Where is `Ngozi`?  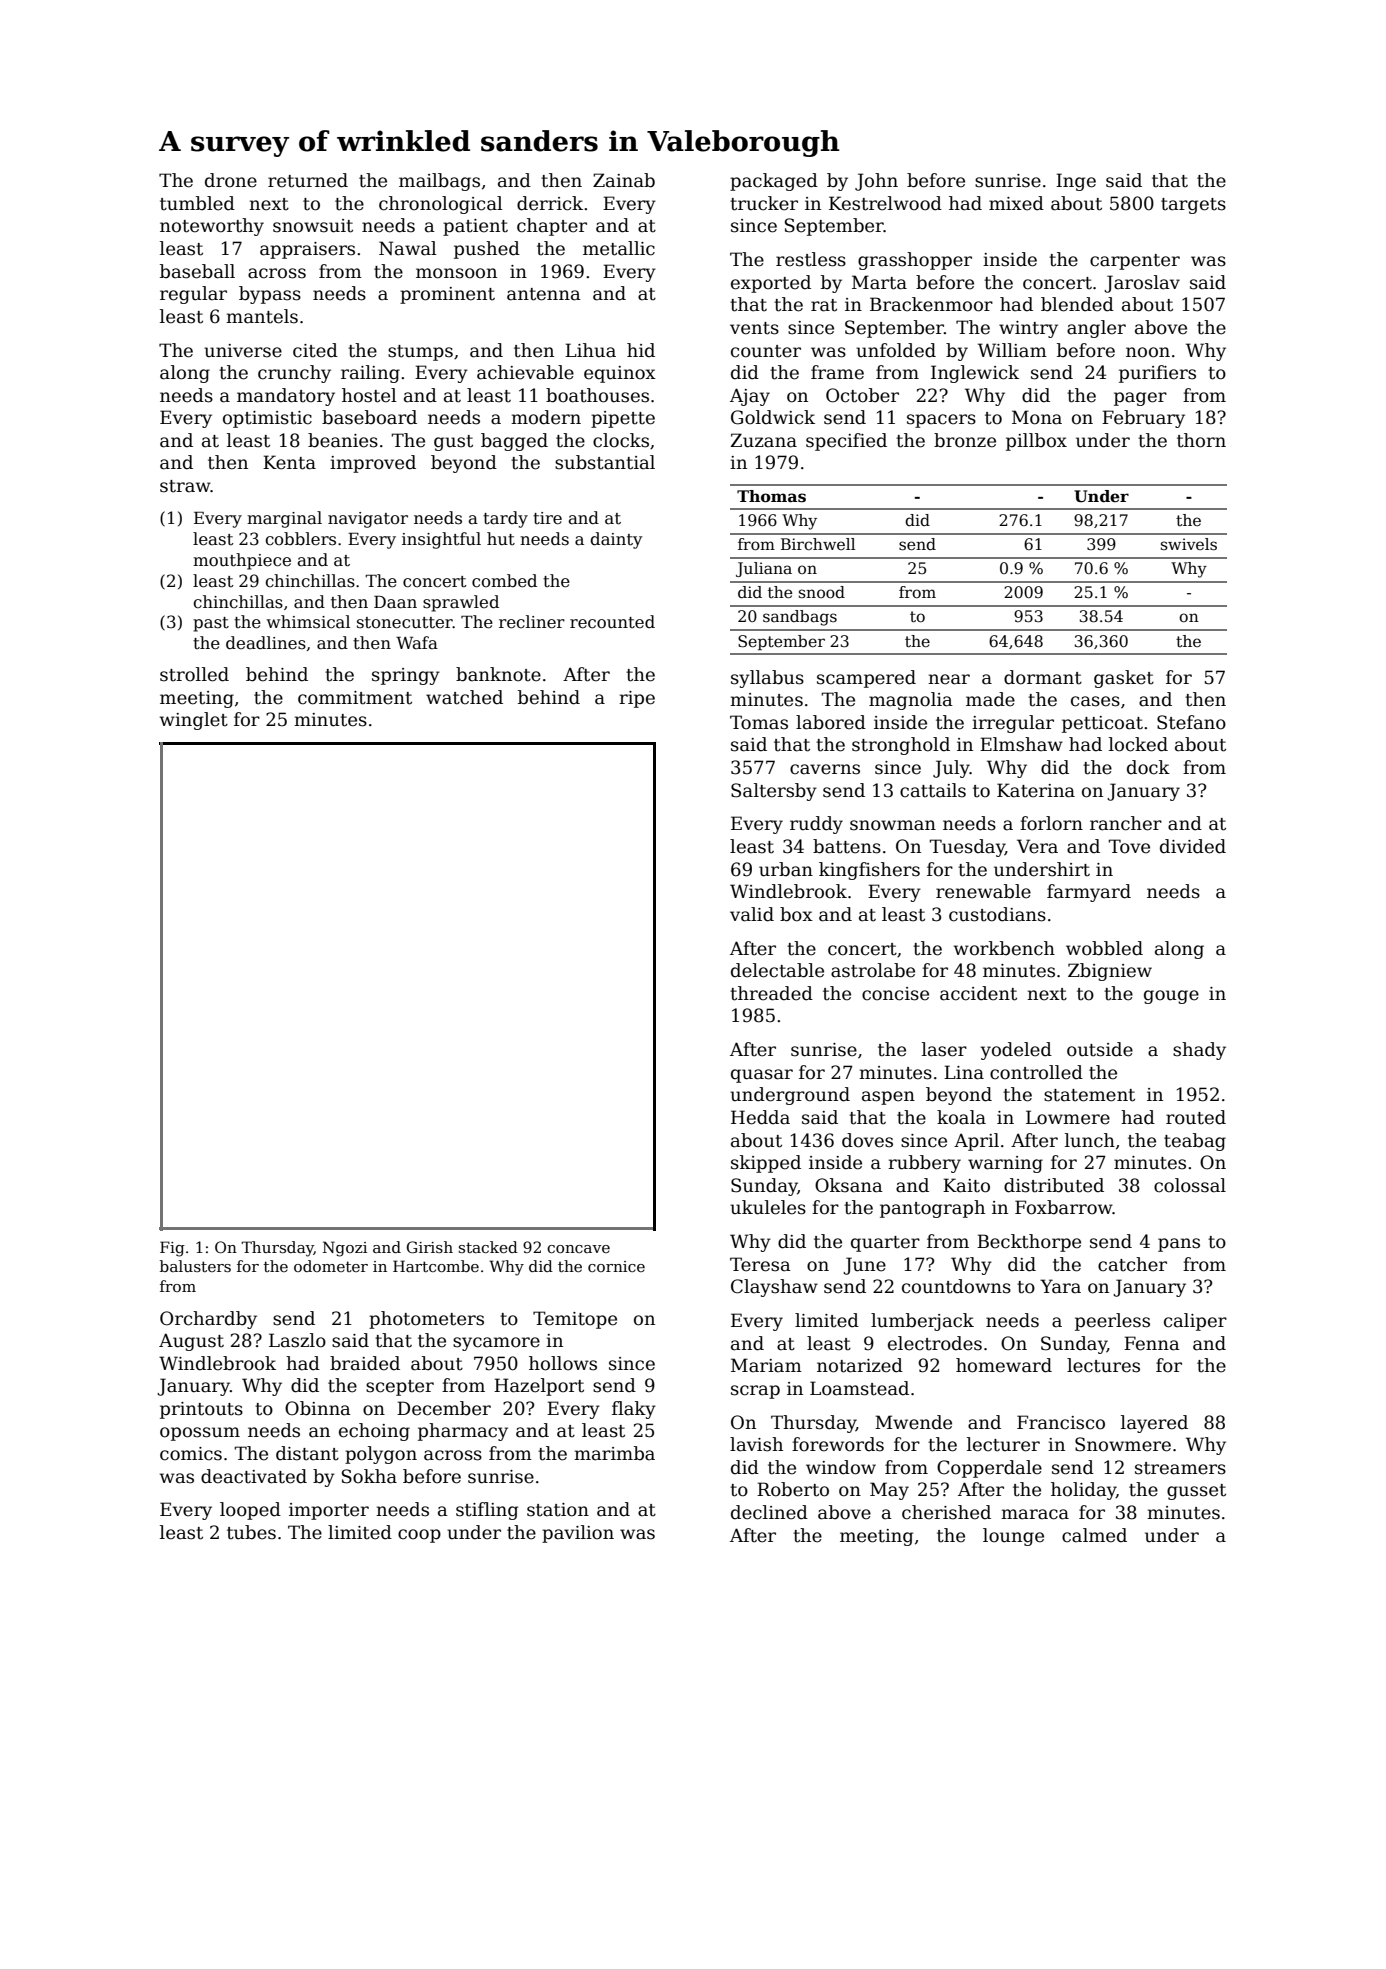
Ngozi is located at coordinates (345, 1249).
